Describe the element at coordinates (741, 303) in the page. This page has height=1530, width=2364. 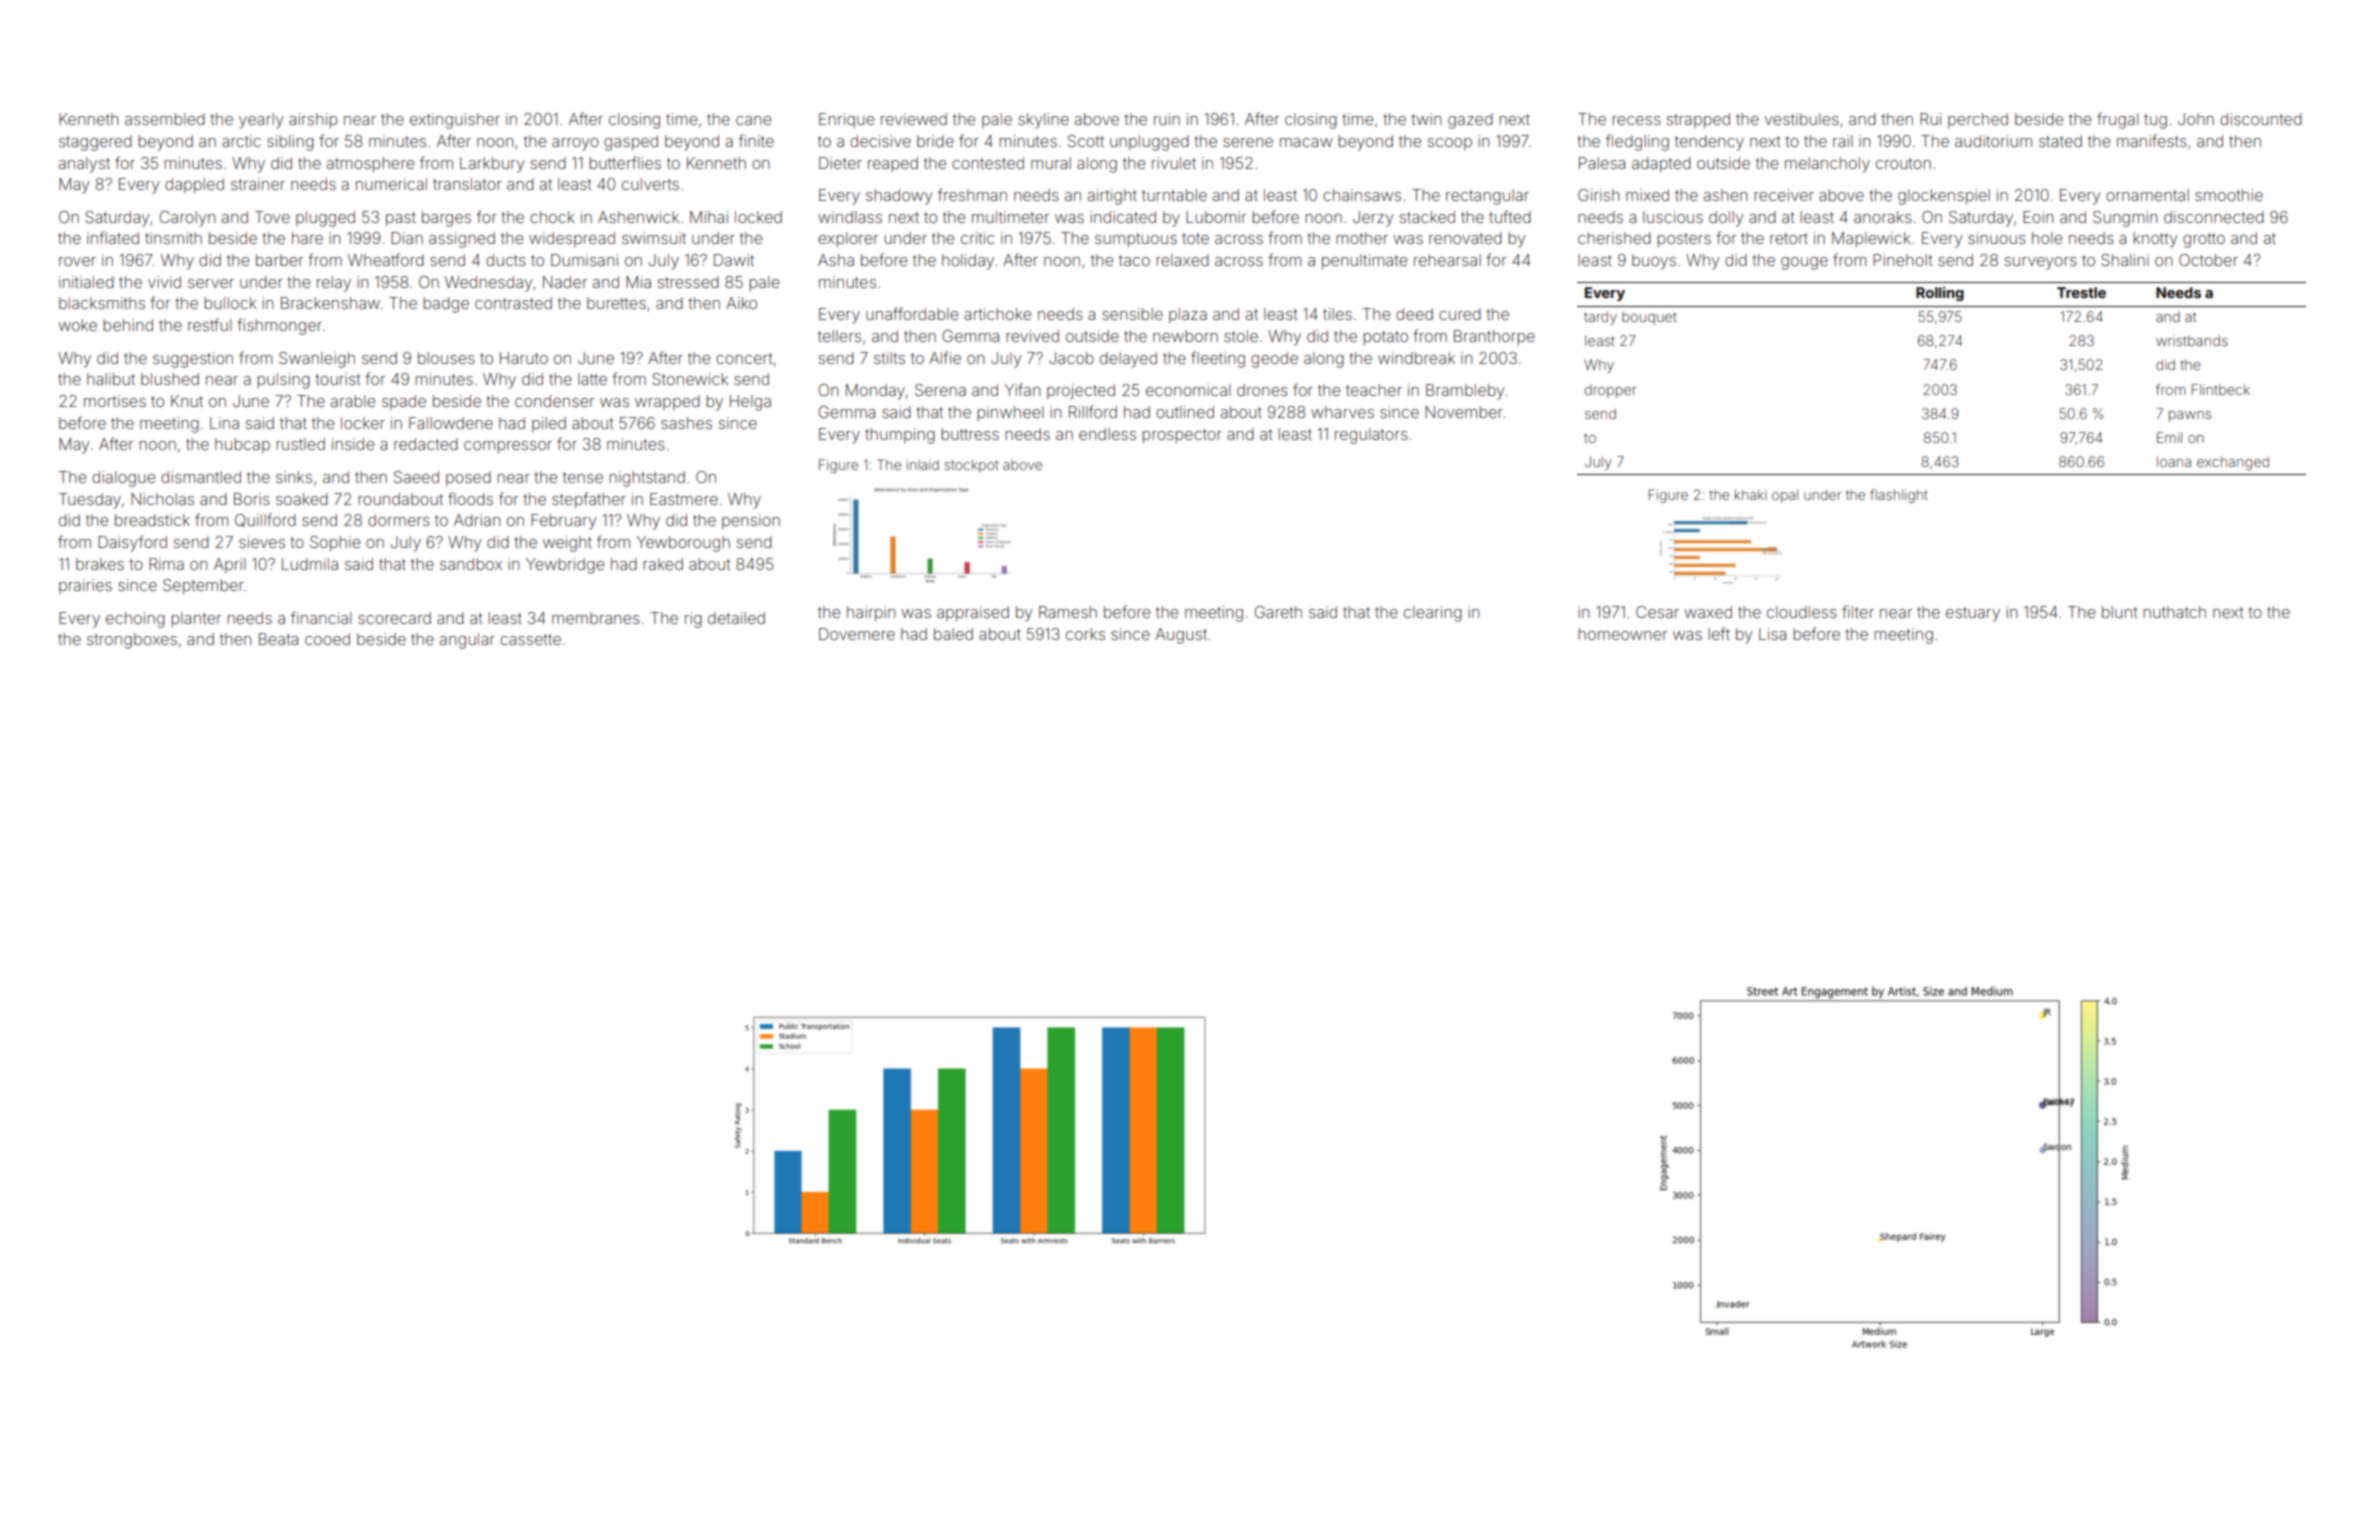
I see `Aiko` at that location.
